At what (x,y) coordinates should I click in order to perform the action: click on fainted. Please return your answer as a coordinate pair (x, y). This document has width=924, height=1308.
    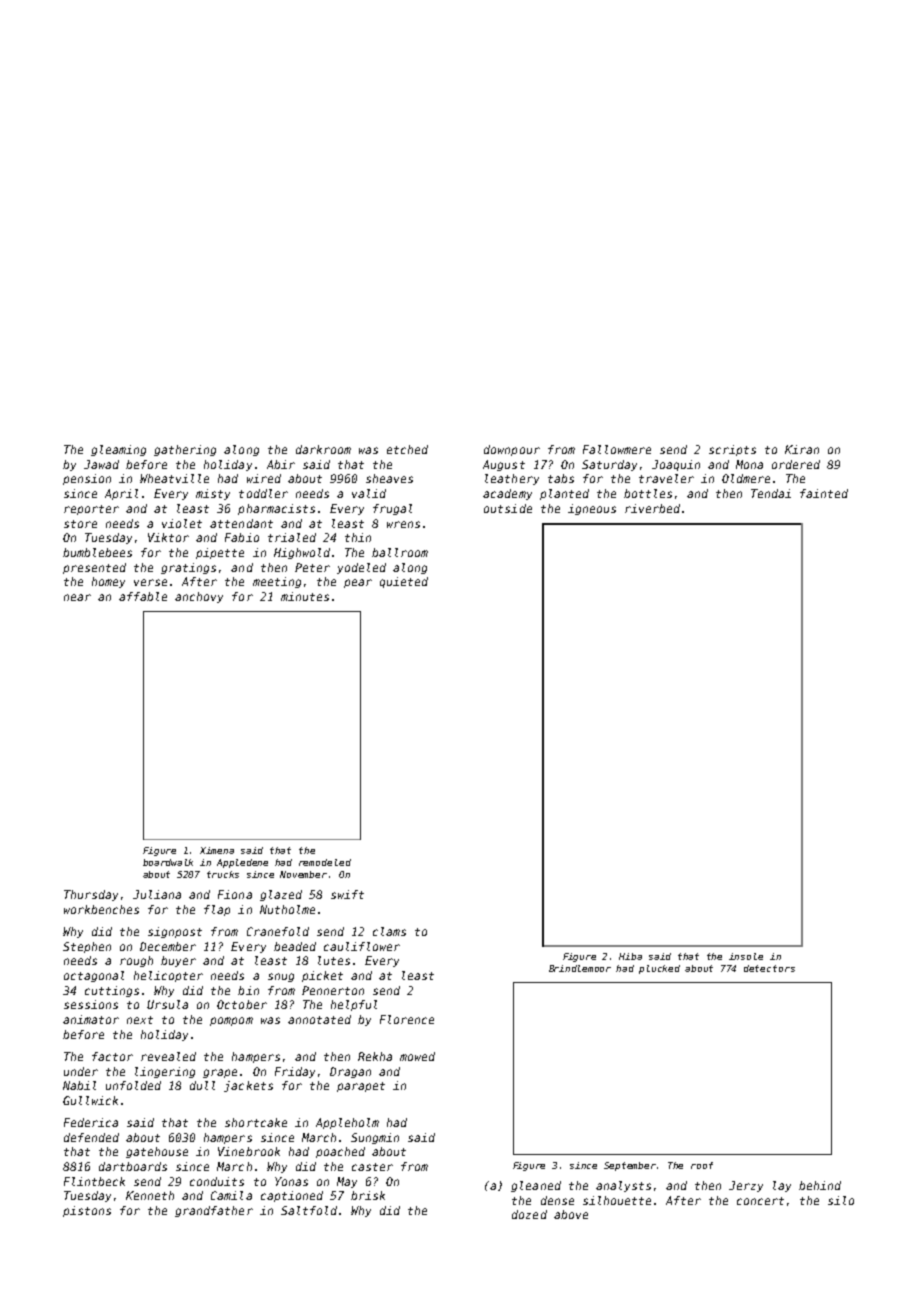
    Looking at the image, I should click on (824, 493).
